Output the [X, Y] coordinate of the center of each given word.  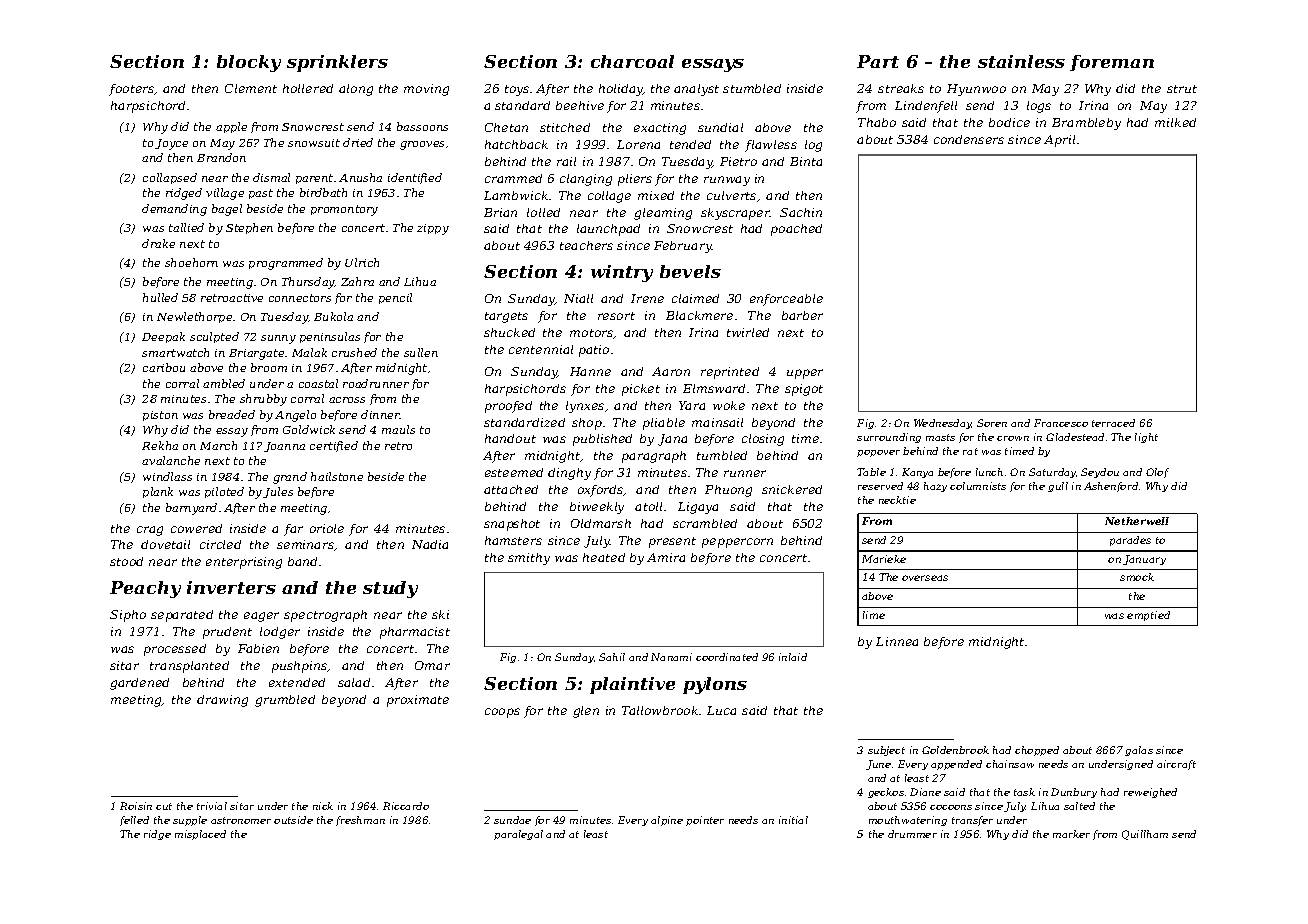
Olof [1157, 473]
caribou [164, 367]
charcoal [632, 61]
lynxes [585, 407]
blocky [249, 63]
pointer [705, 821]
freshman [360, 821]
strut [1182, 89]
